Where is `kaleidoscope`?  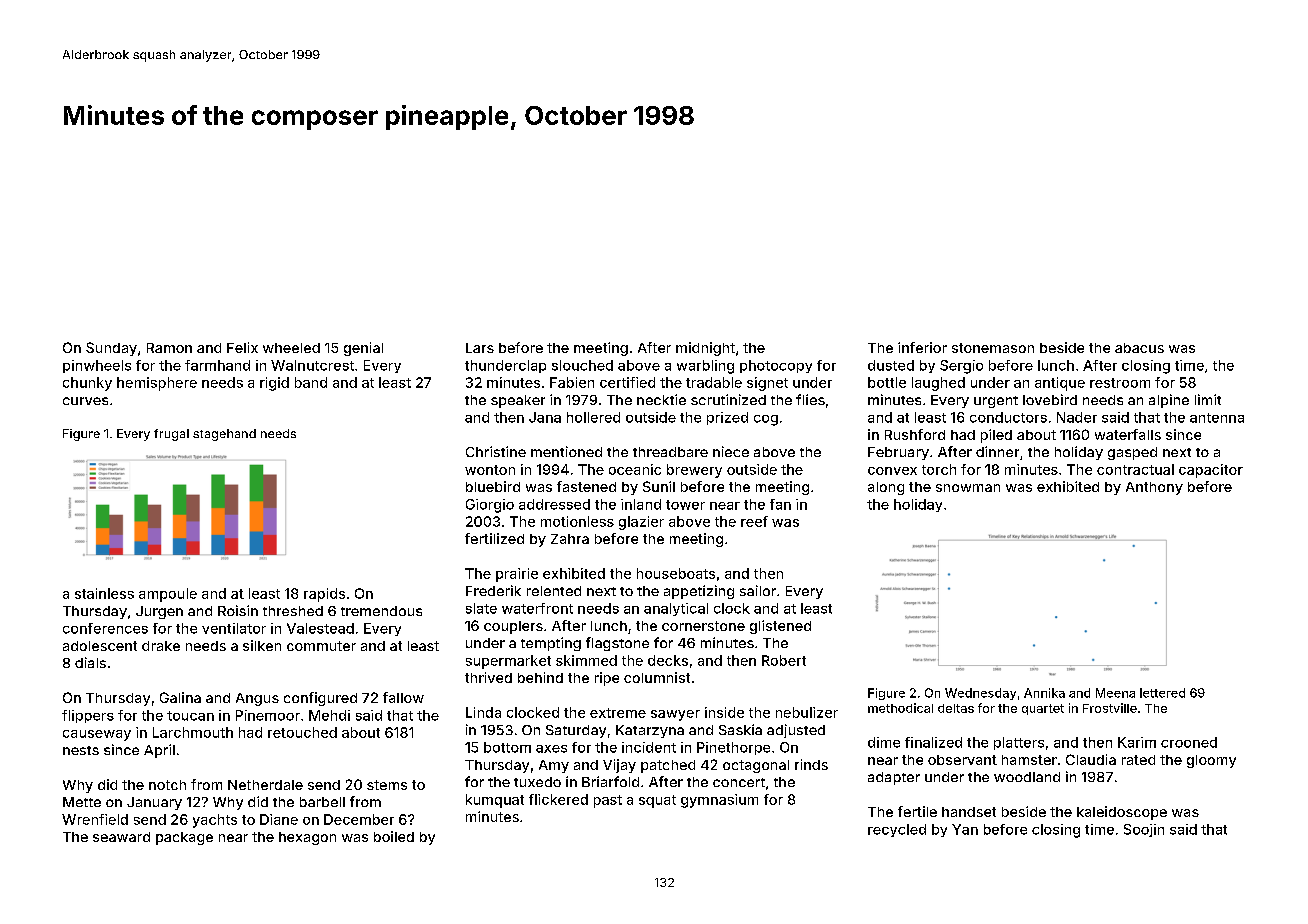 kaleidoscope is located at coordinates (1122, 813).
